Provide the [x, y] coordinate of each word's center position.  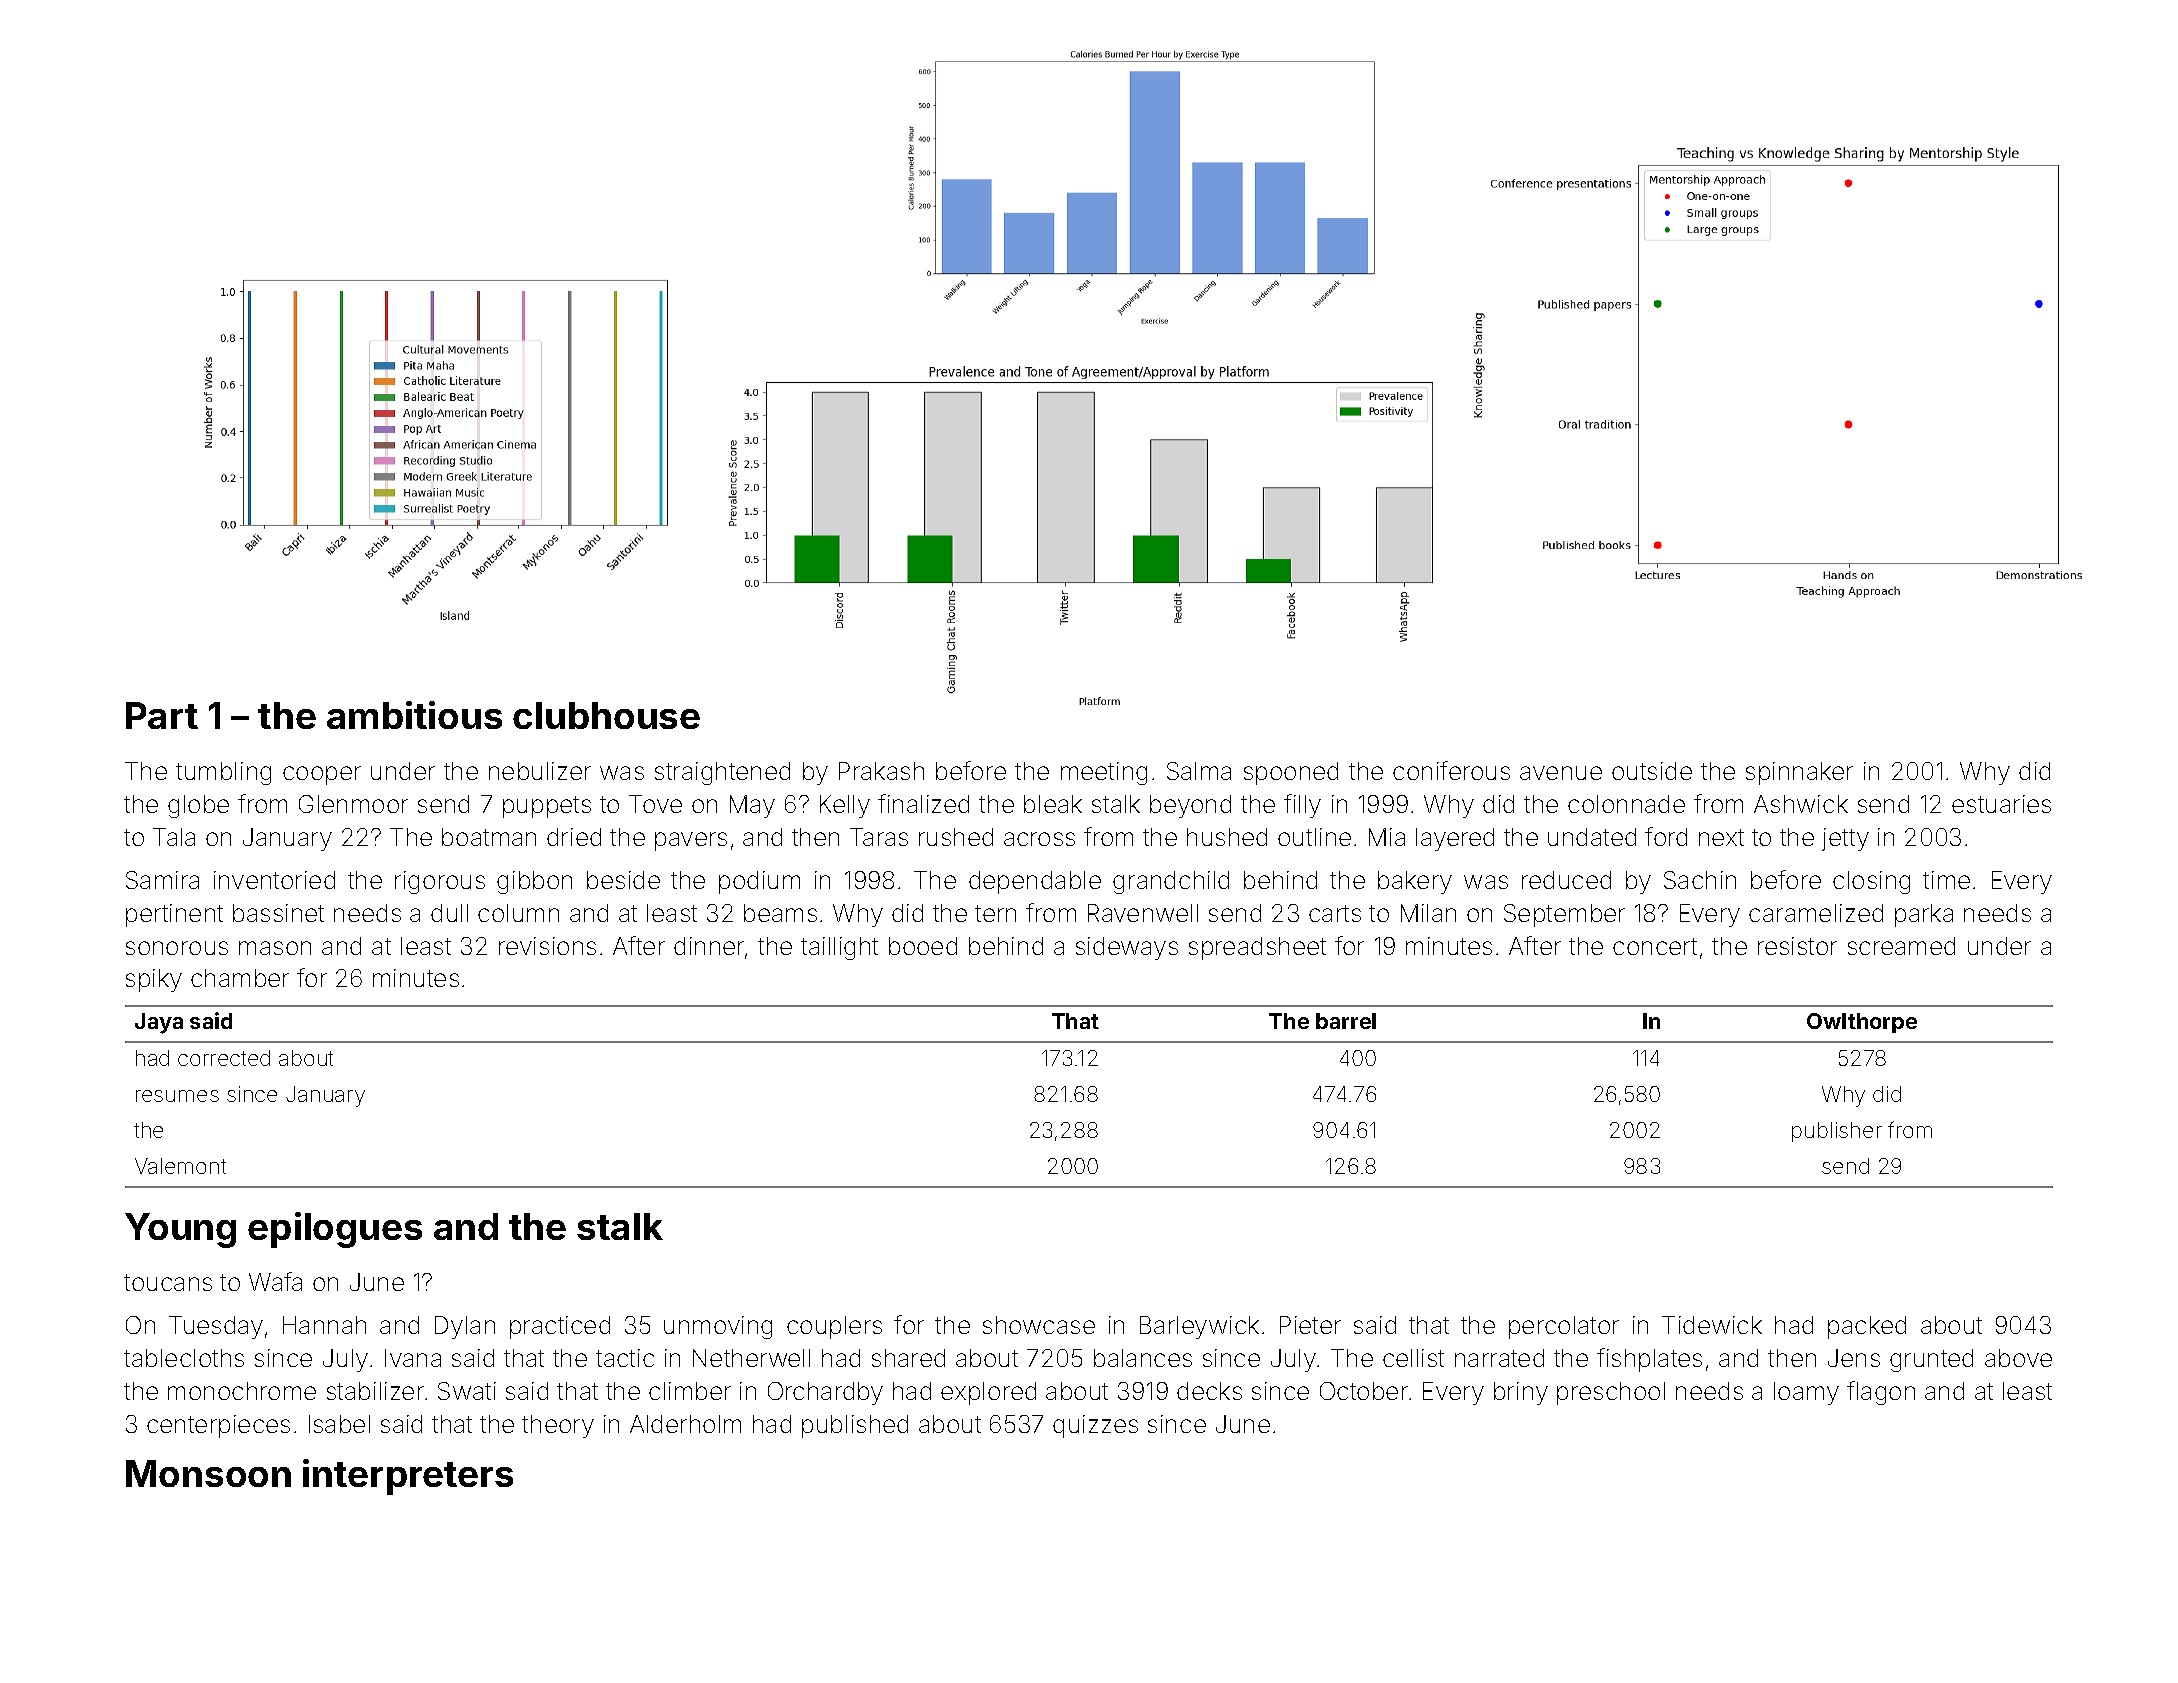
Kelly [845, 806]
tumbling [223, 773]
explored [988, 1393]
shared [908, 1358]
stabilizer [375, 1391]
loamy [1806, 1393]
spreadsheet [1257, 948]
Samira [162, 880]
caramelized [1816, 913]
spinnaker [1799, 773]
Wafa [275, 1281]
